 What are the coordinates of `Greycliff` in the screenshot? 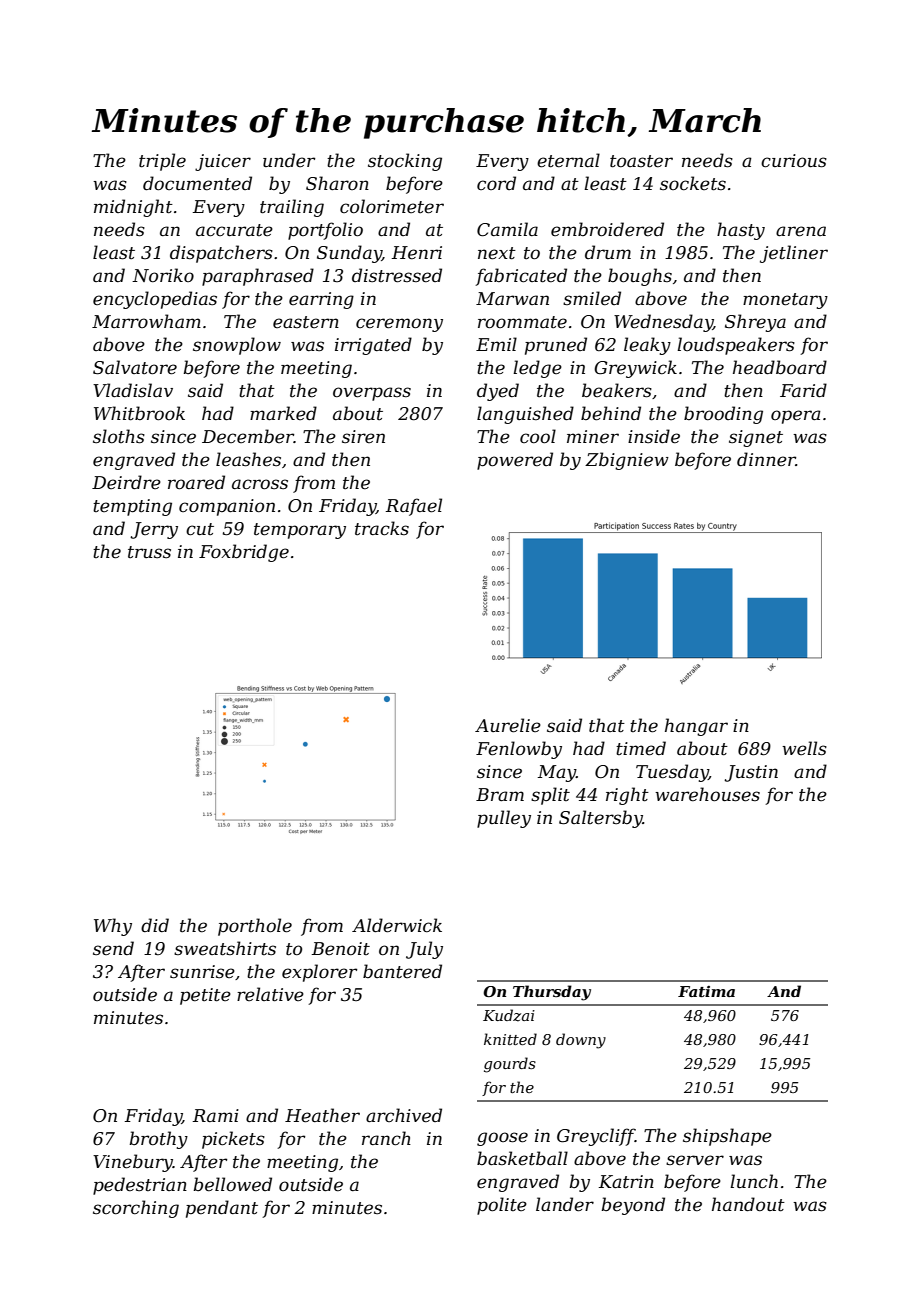 It's located at (596, 1137).
